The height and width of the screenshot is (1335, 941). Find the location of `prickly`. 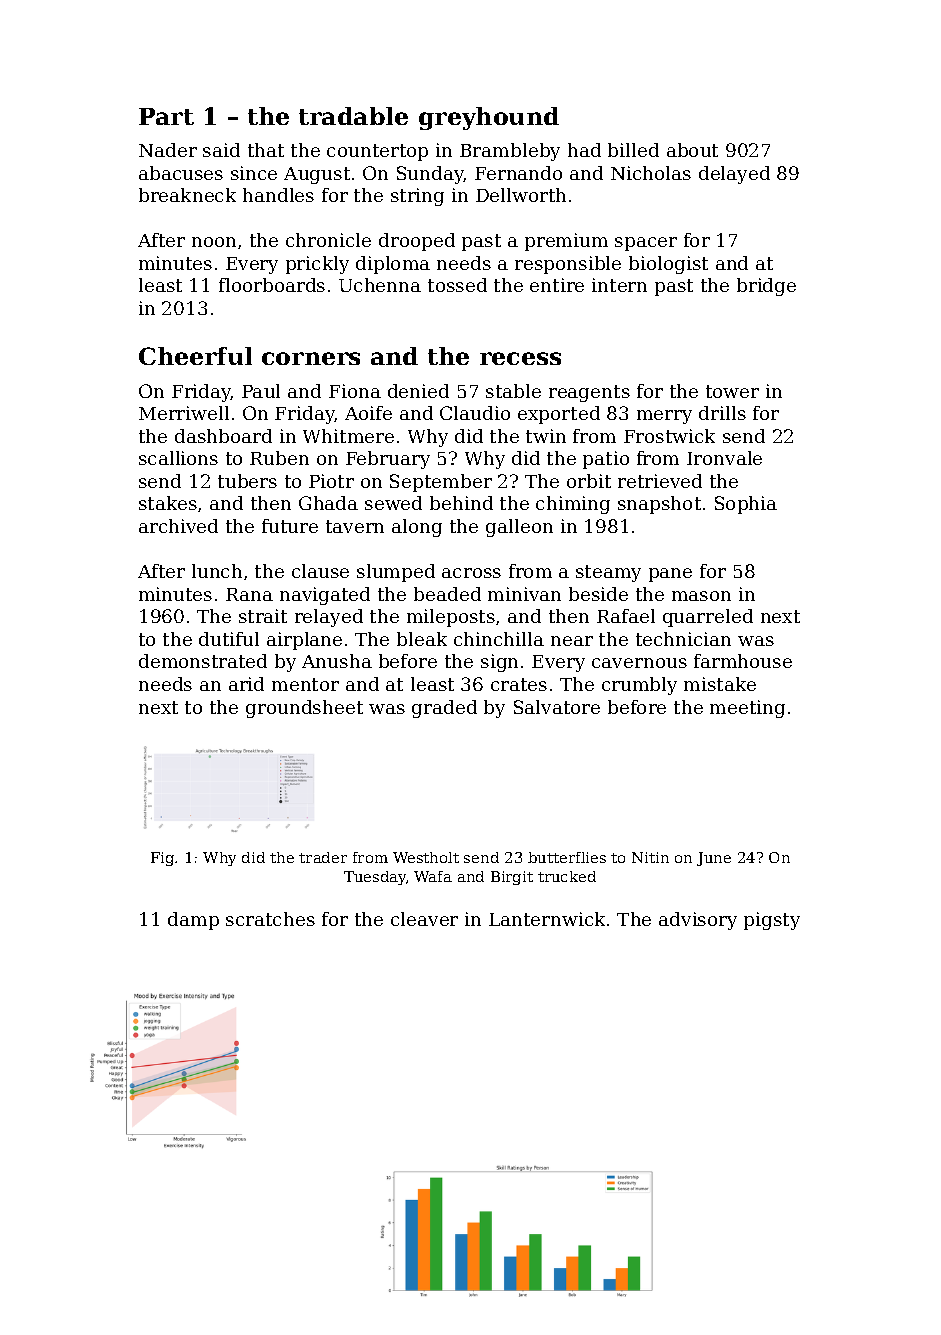

prickly is located at coordinates (317, 265).
